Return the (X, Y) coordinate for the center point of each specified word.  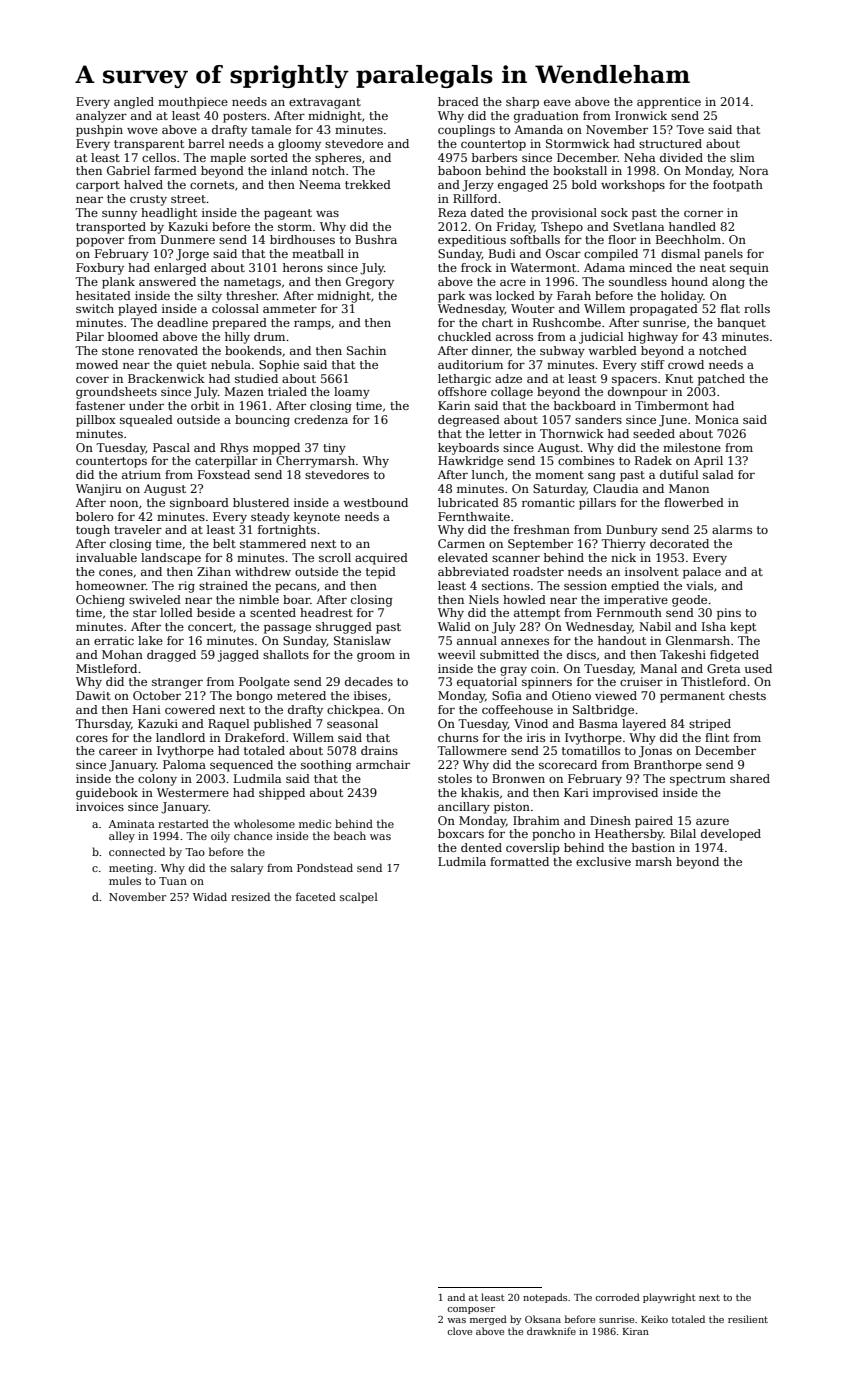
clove (459, 1331)
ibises (370, 695)
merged (488, 1320)
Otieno (571, 695)
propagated (664, 310)
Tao (195, 852)
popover (100, 242)
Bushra (376, 239)
